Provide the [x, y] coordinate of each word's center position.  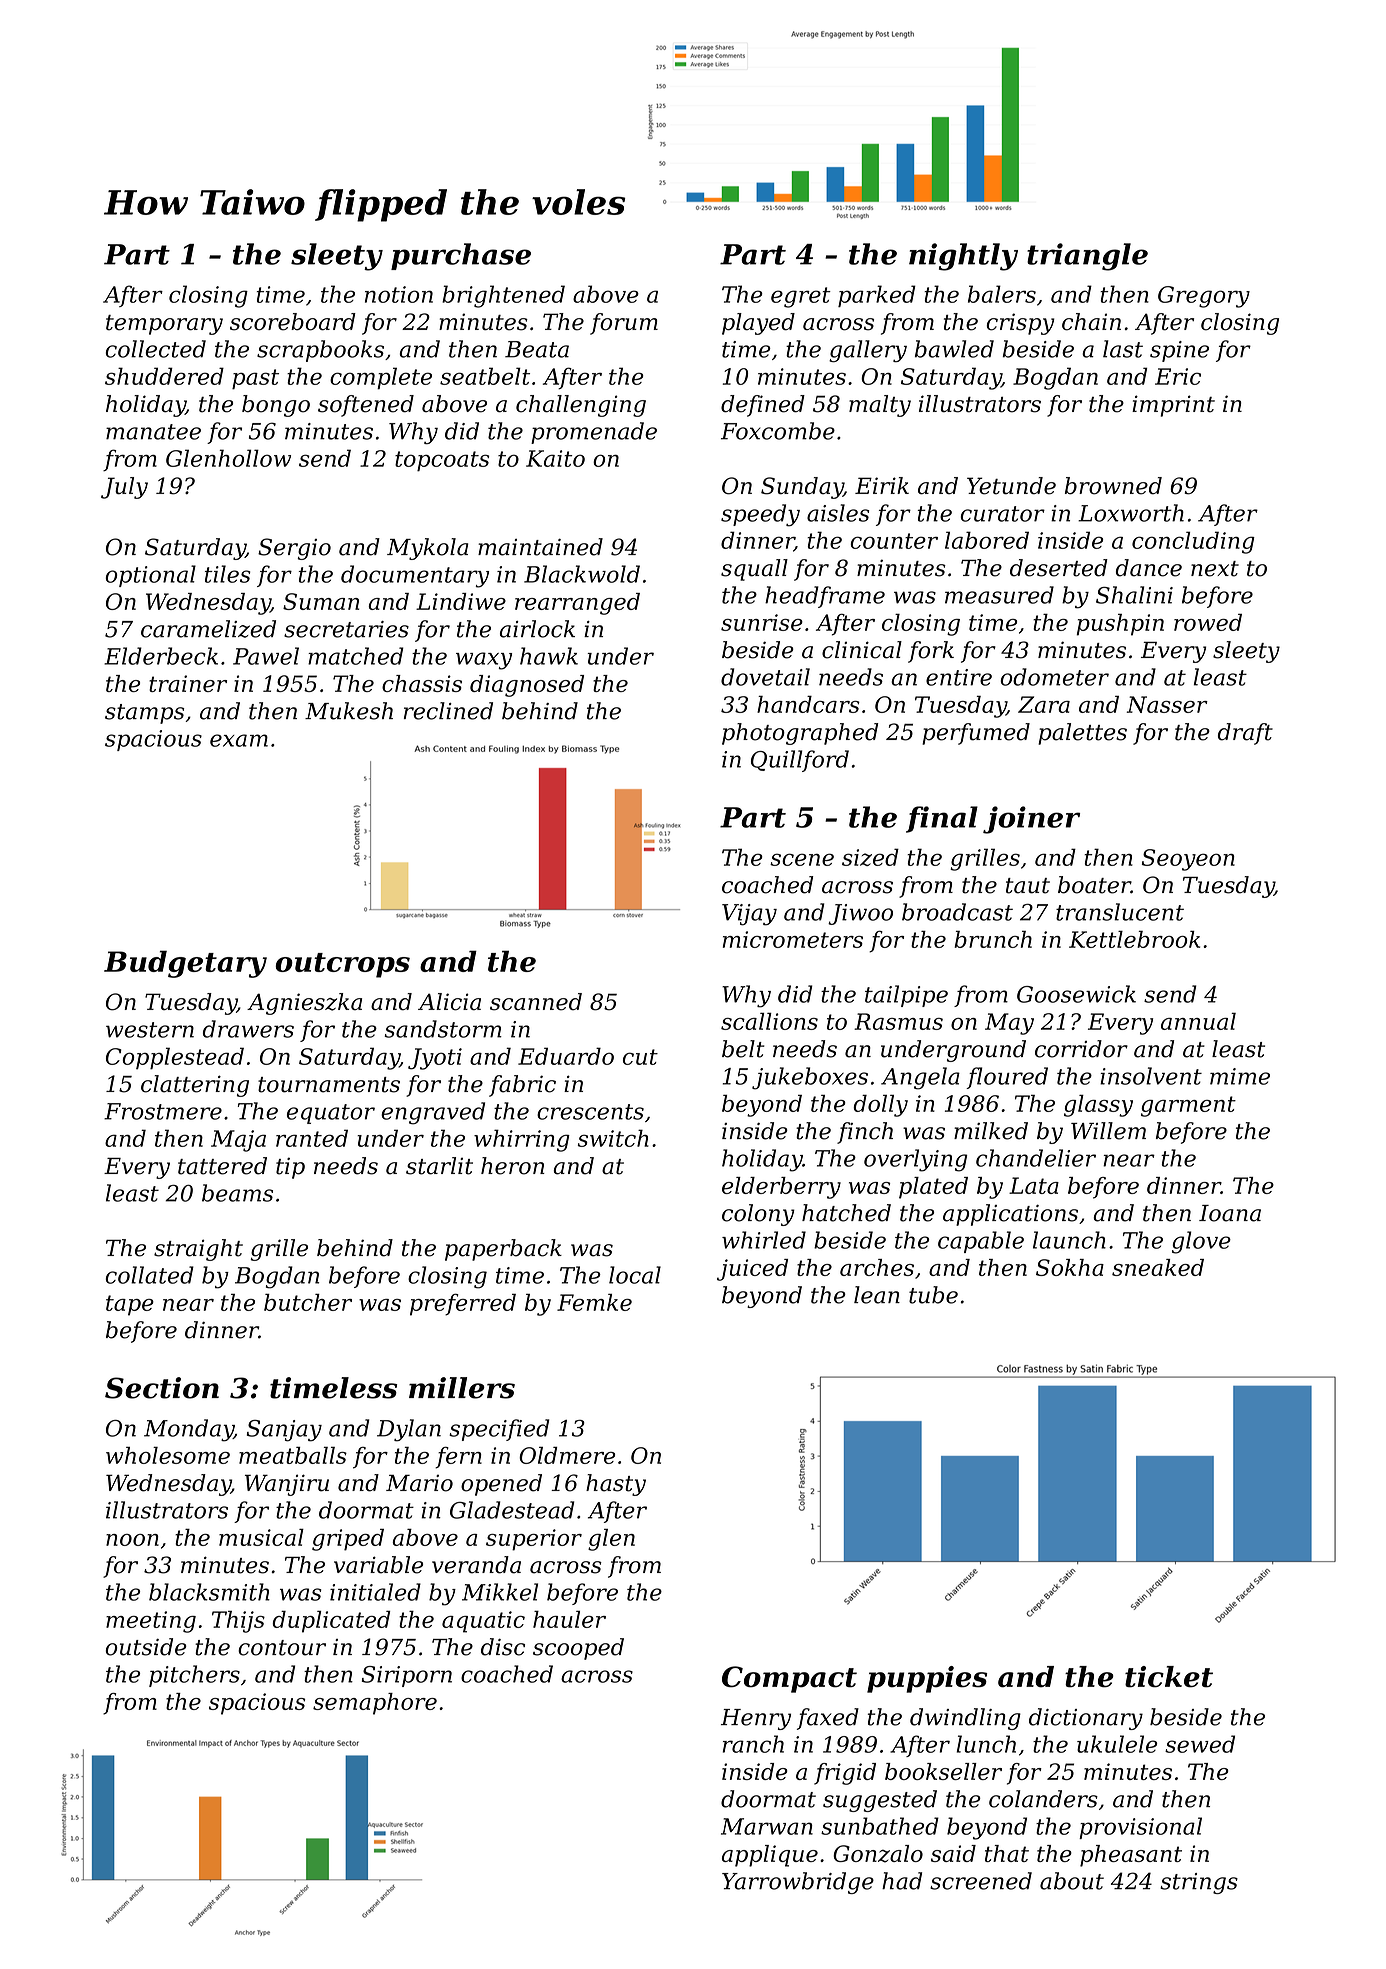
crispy [1021, 324]
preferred [463, 1305]
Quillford [800, 761]
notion [399, 294]
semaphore [375, 1704]
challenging [581, 406]
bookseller [943, 1771]
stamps [144, 714]
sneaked [1158, 1267]
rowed [1208, 622]
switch [613, 1138]
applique [770, 1856]
